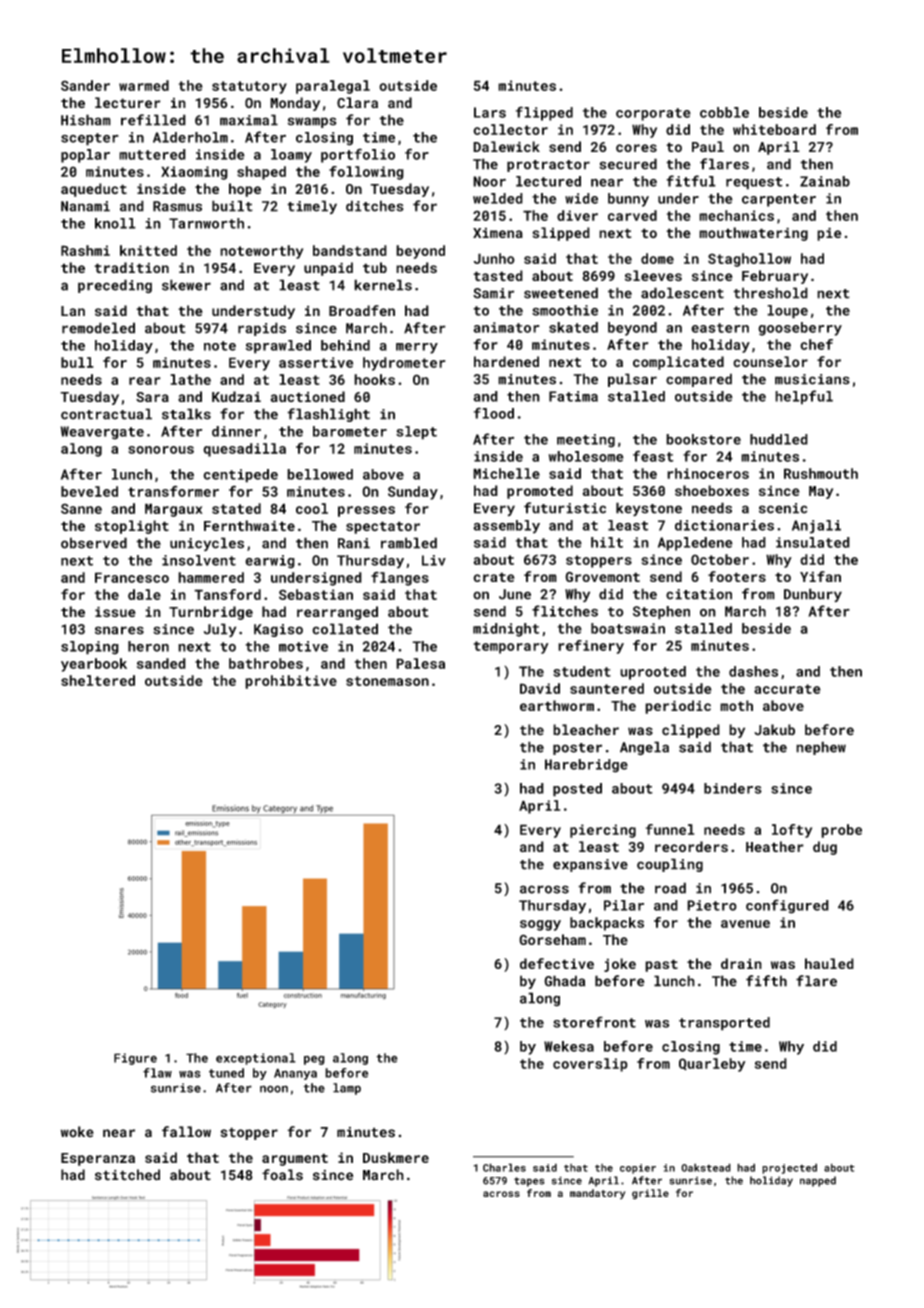  Describe the element at coordinates (490, 112) in the image. I see `Lars` at that location.
